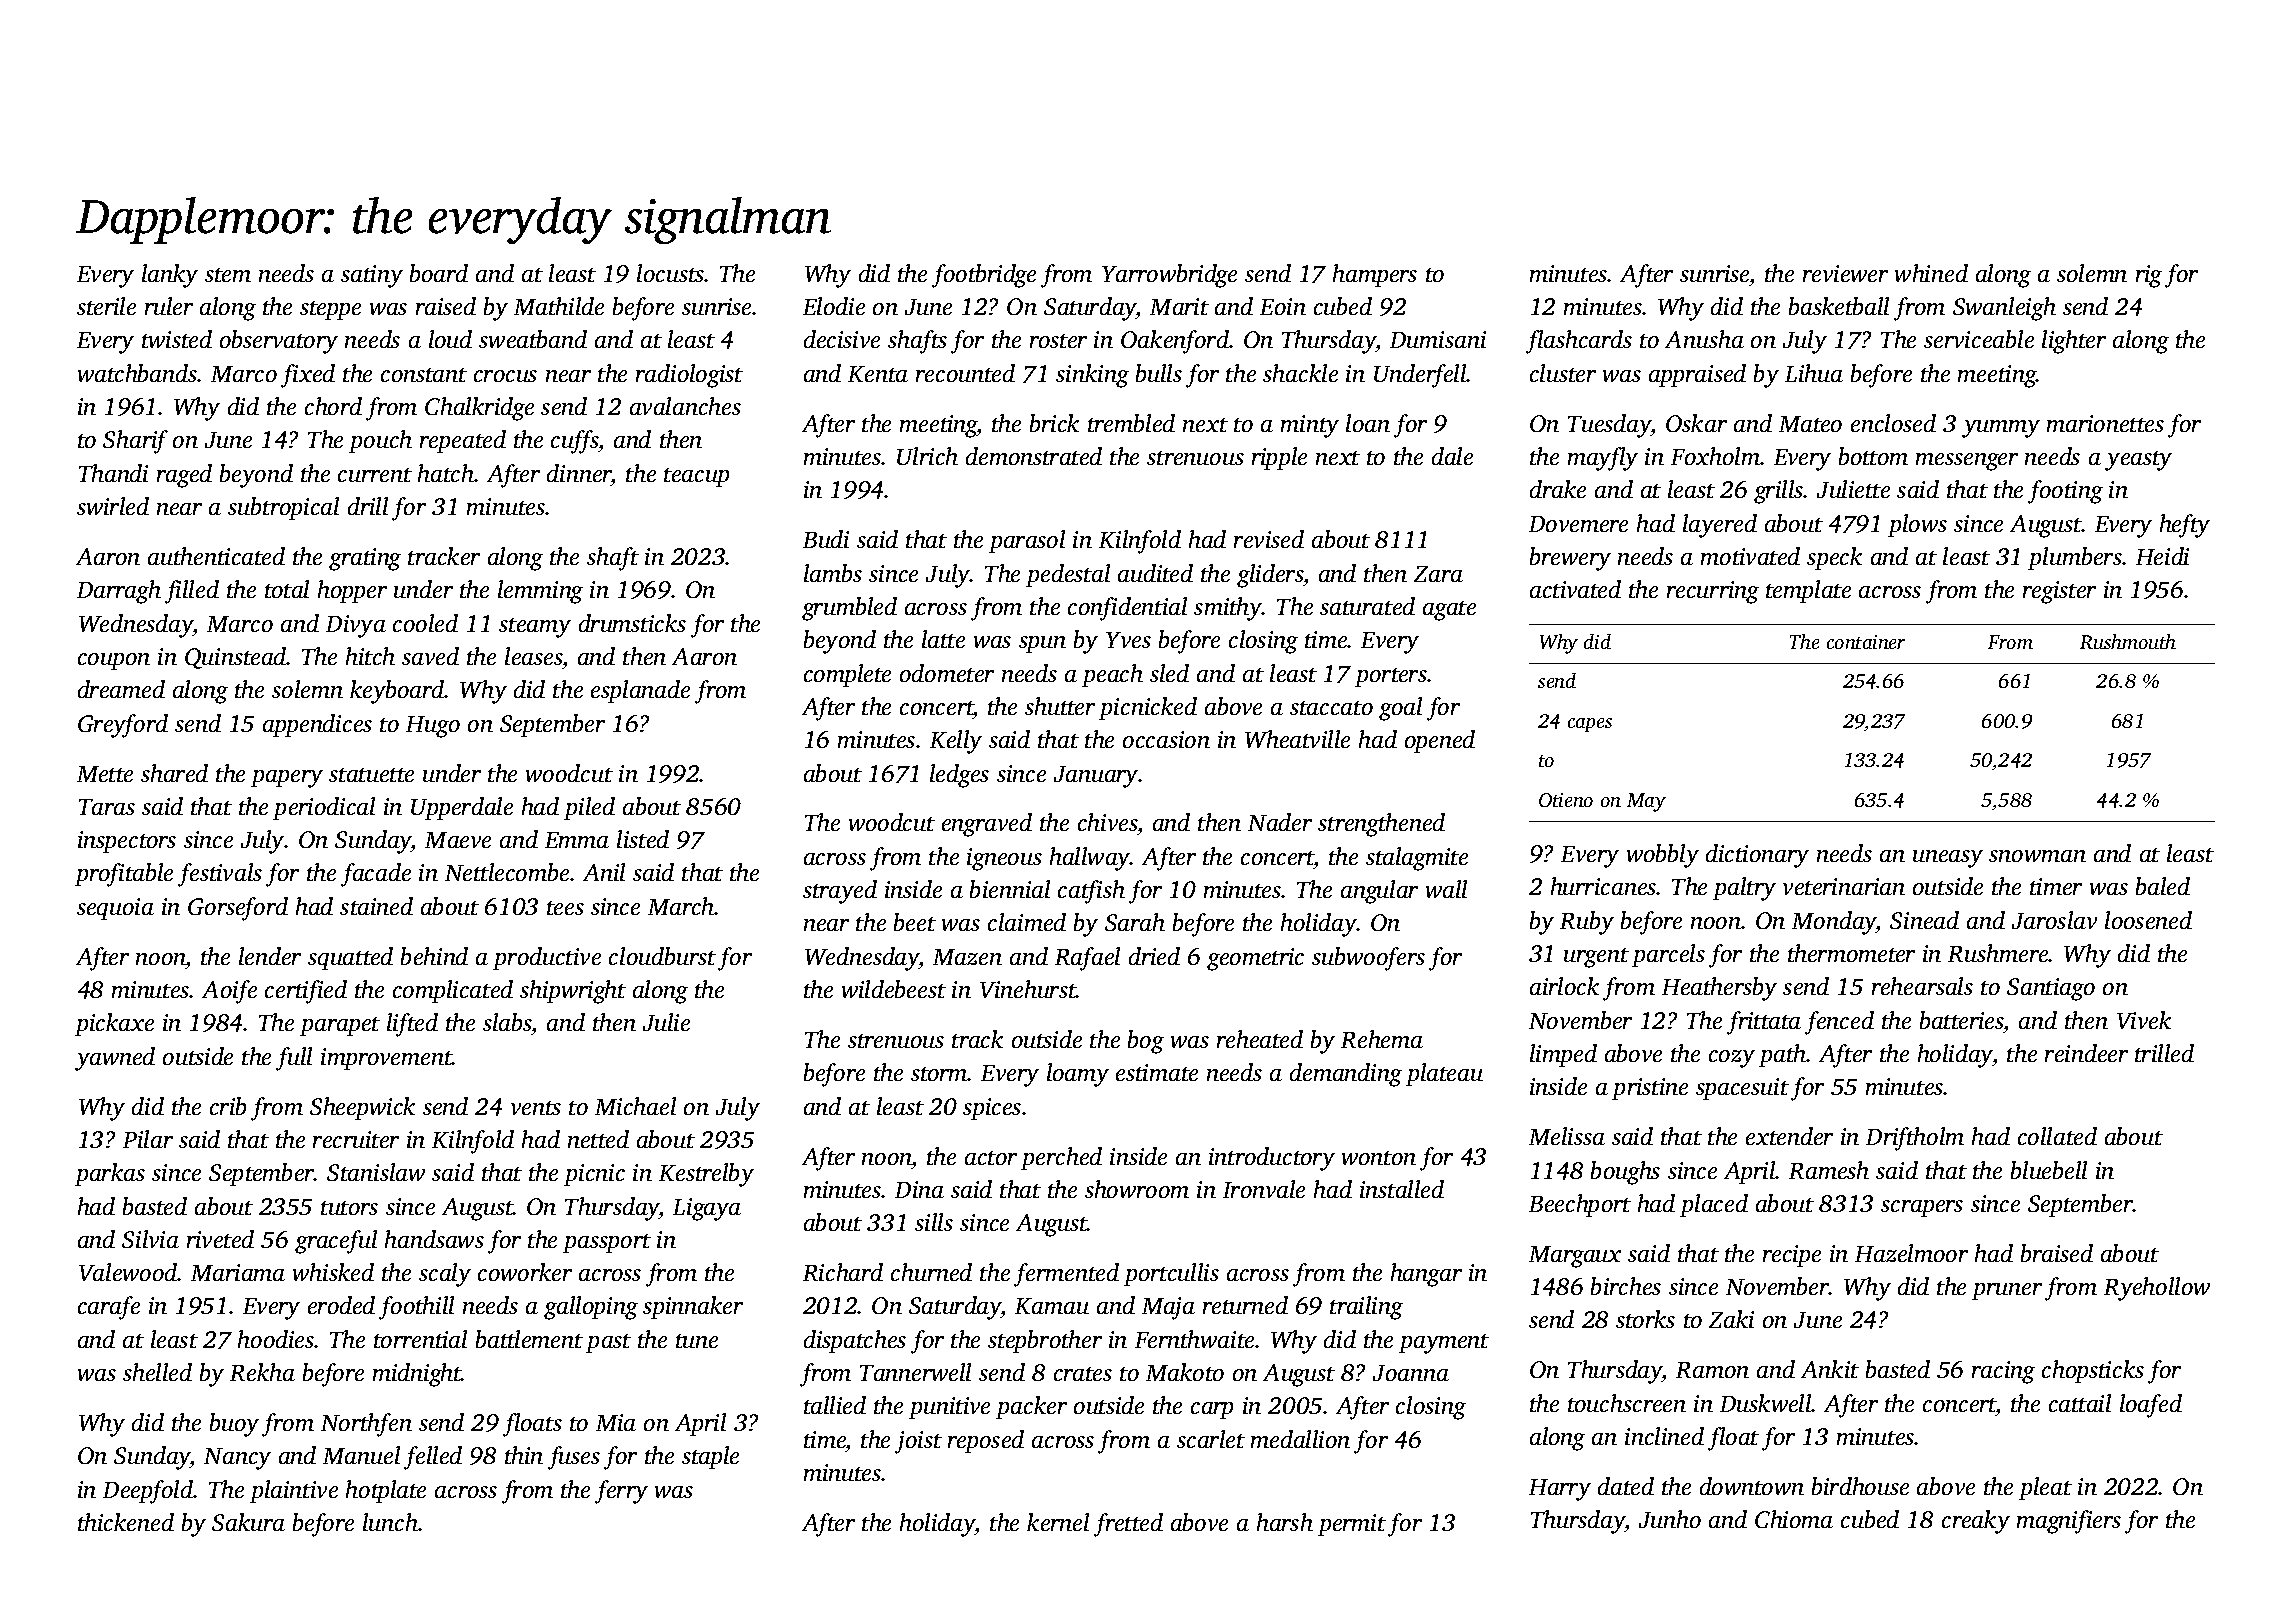  What do you see at coordinates (1367, 606) in the document?
I see `saturated` at bounding box center [1367, 606].
